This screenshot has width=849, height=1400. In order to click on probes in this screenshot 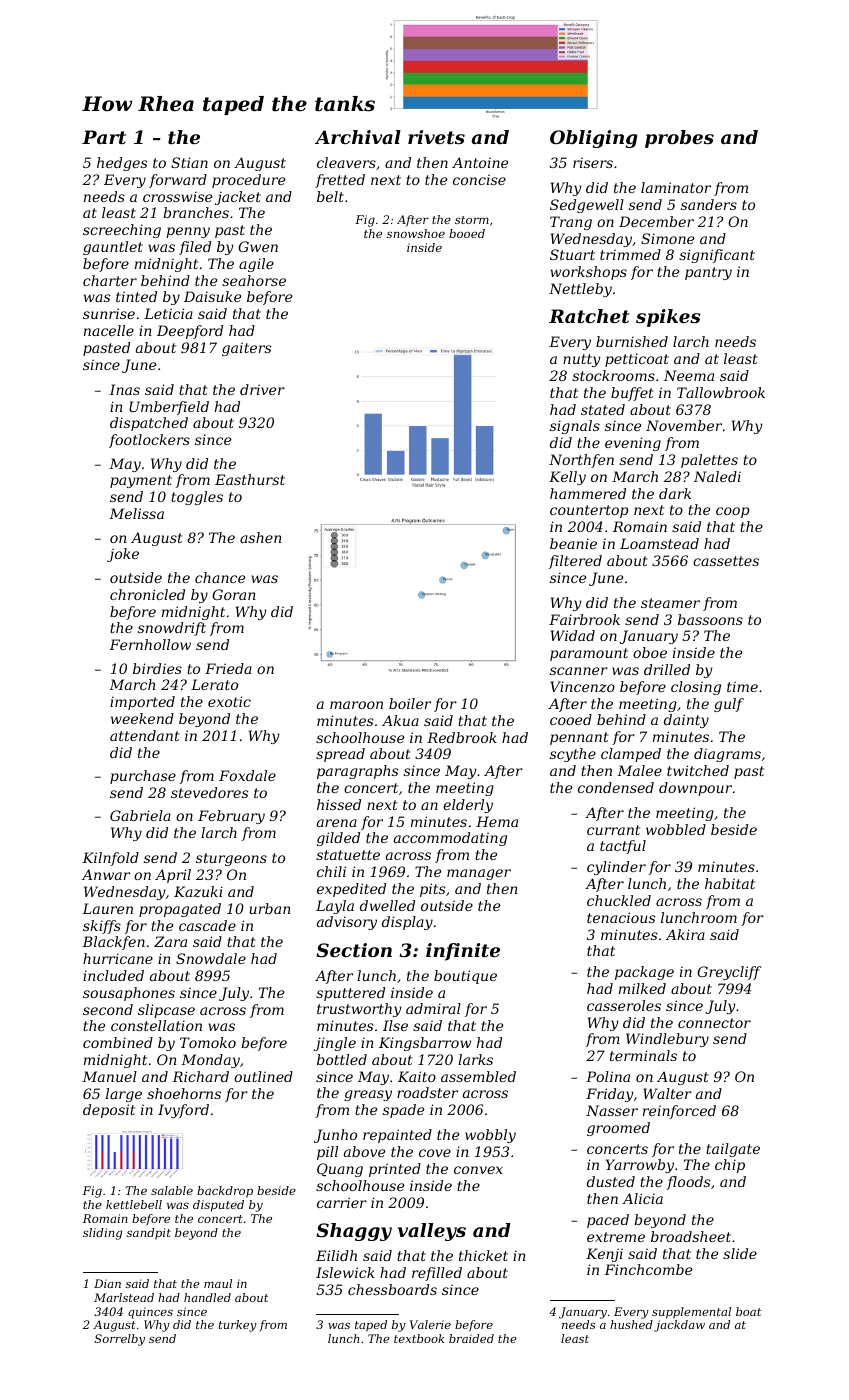, I will do `click(679, 139)`.
